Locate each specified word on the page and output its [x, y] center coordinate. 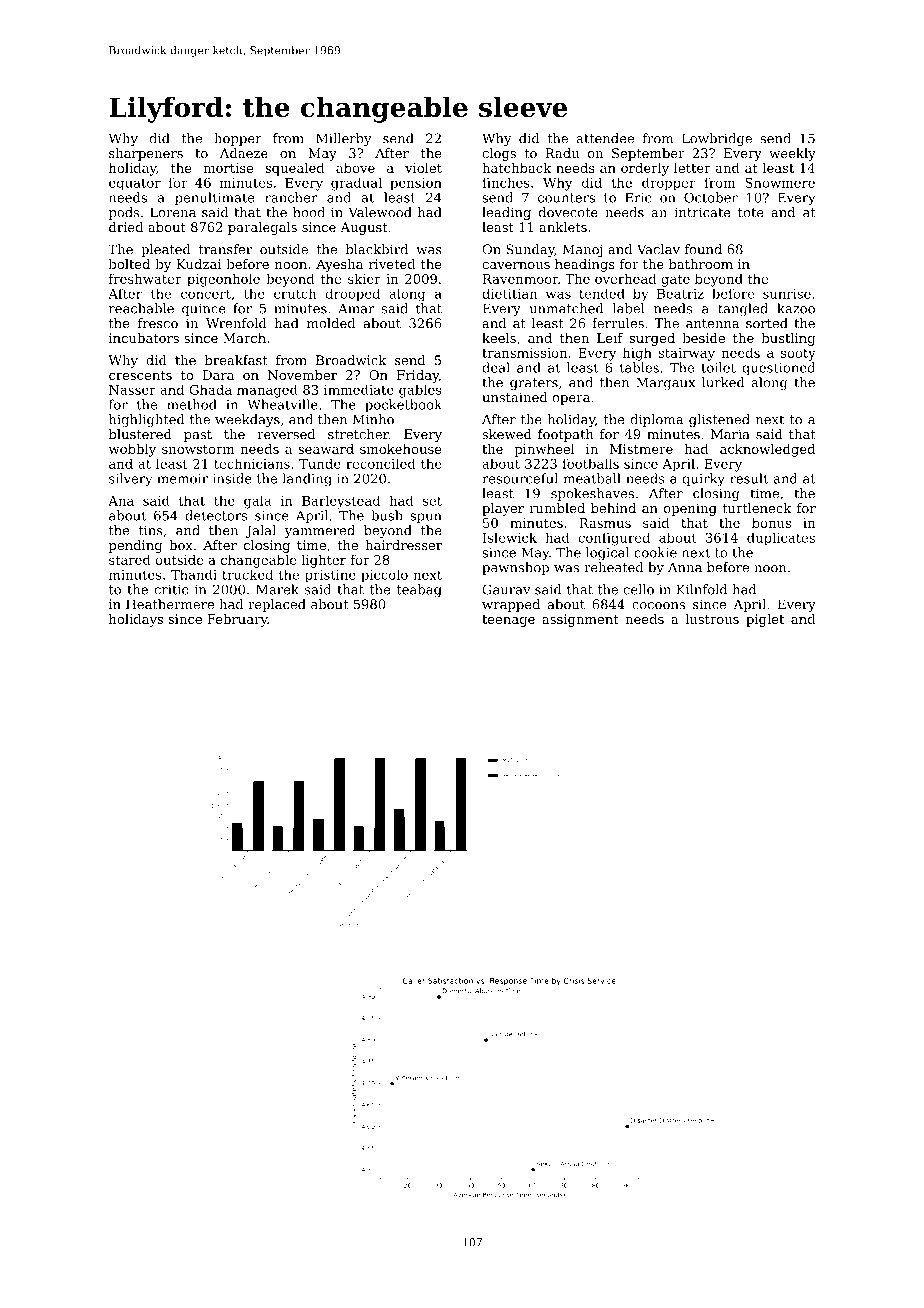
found [703, 249]
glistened [719, 420]
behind [613, 508]
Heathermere [170, 604]
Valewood [380, 212]
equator [135, 185]
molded [331, 323]
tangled [743, 309]
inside [232, 478]
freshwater [145, 278]
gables [420, 391]
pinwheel [544, 450]
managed [267, 391]
